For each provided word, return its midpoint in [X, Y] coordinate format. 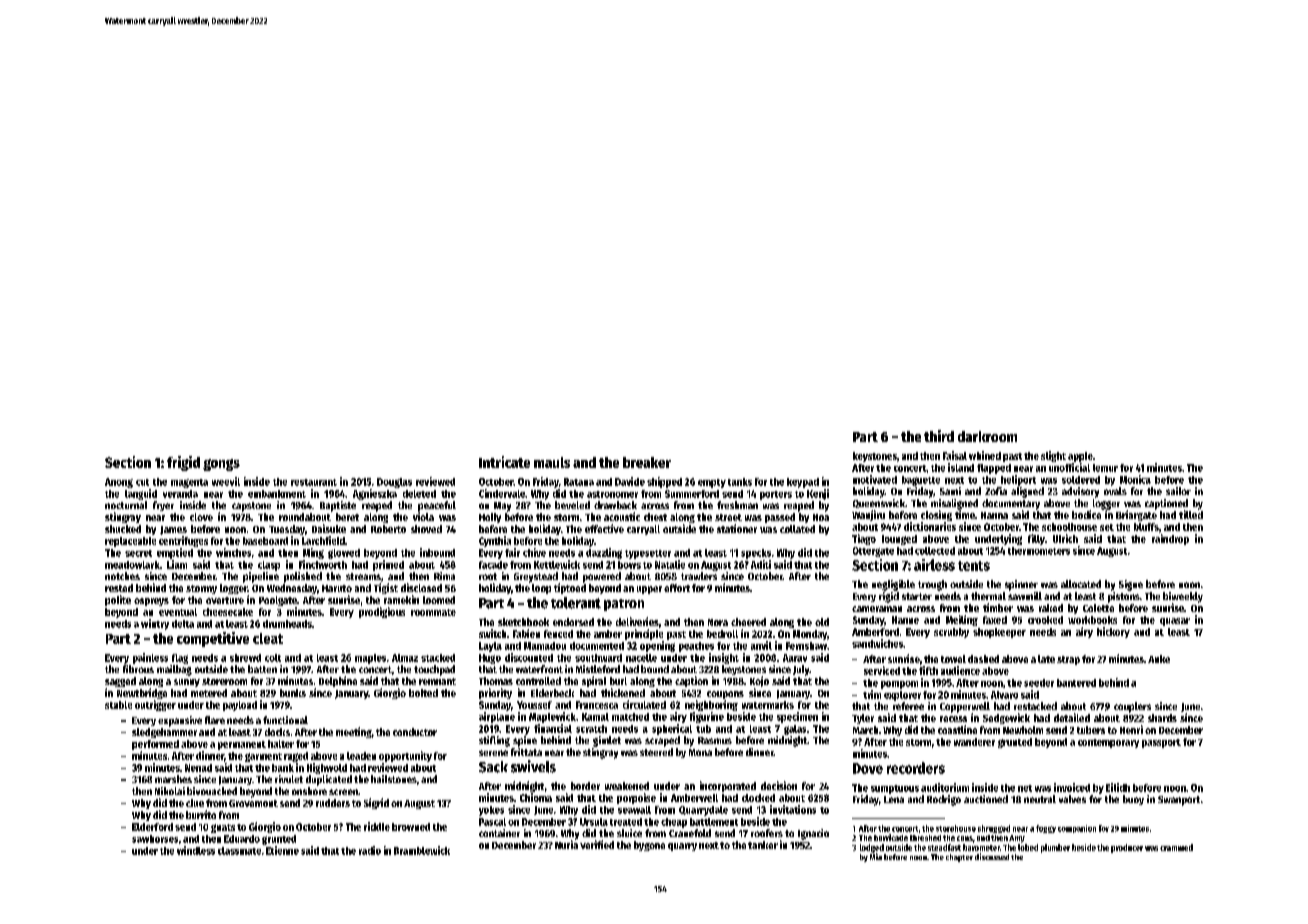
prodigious [382, 612]
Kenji [818, 494]
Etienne [282, 850]
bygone [649, 846]
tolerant [576, 603]
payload [240, 706]
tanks [740, 482]
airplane [497, 717]
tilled [1191, 514]
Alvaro [1004, 695]
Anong [119, 483]
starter [917, 596]
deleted [419, 494]
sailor [1178, 491]
